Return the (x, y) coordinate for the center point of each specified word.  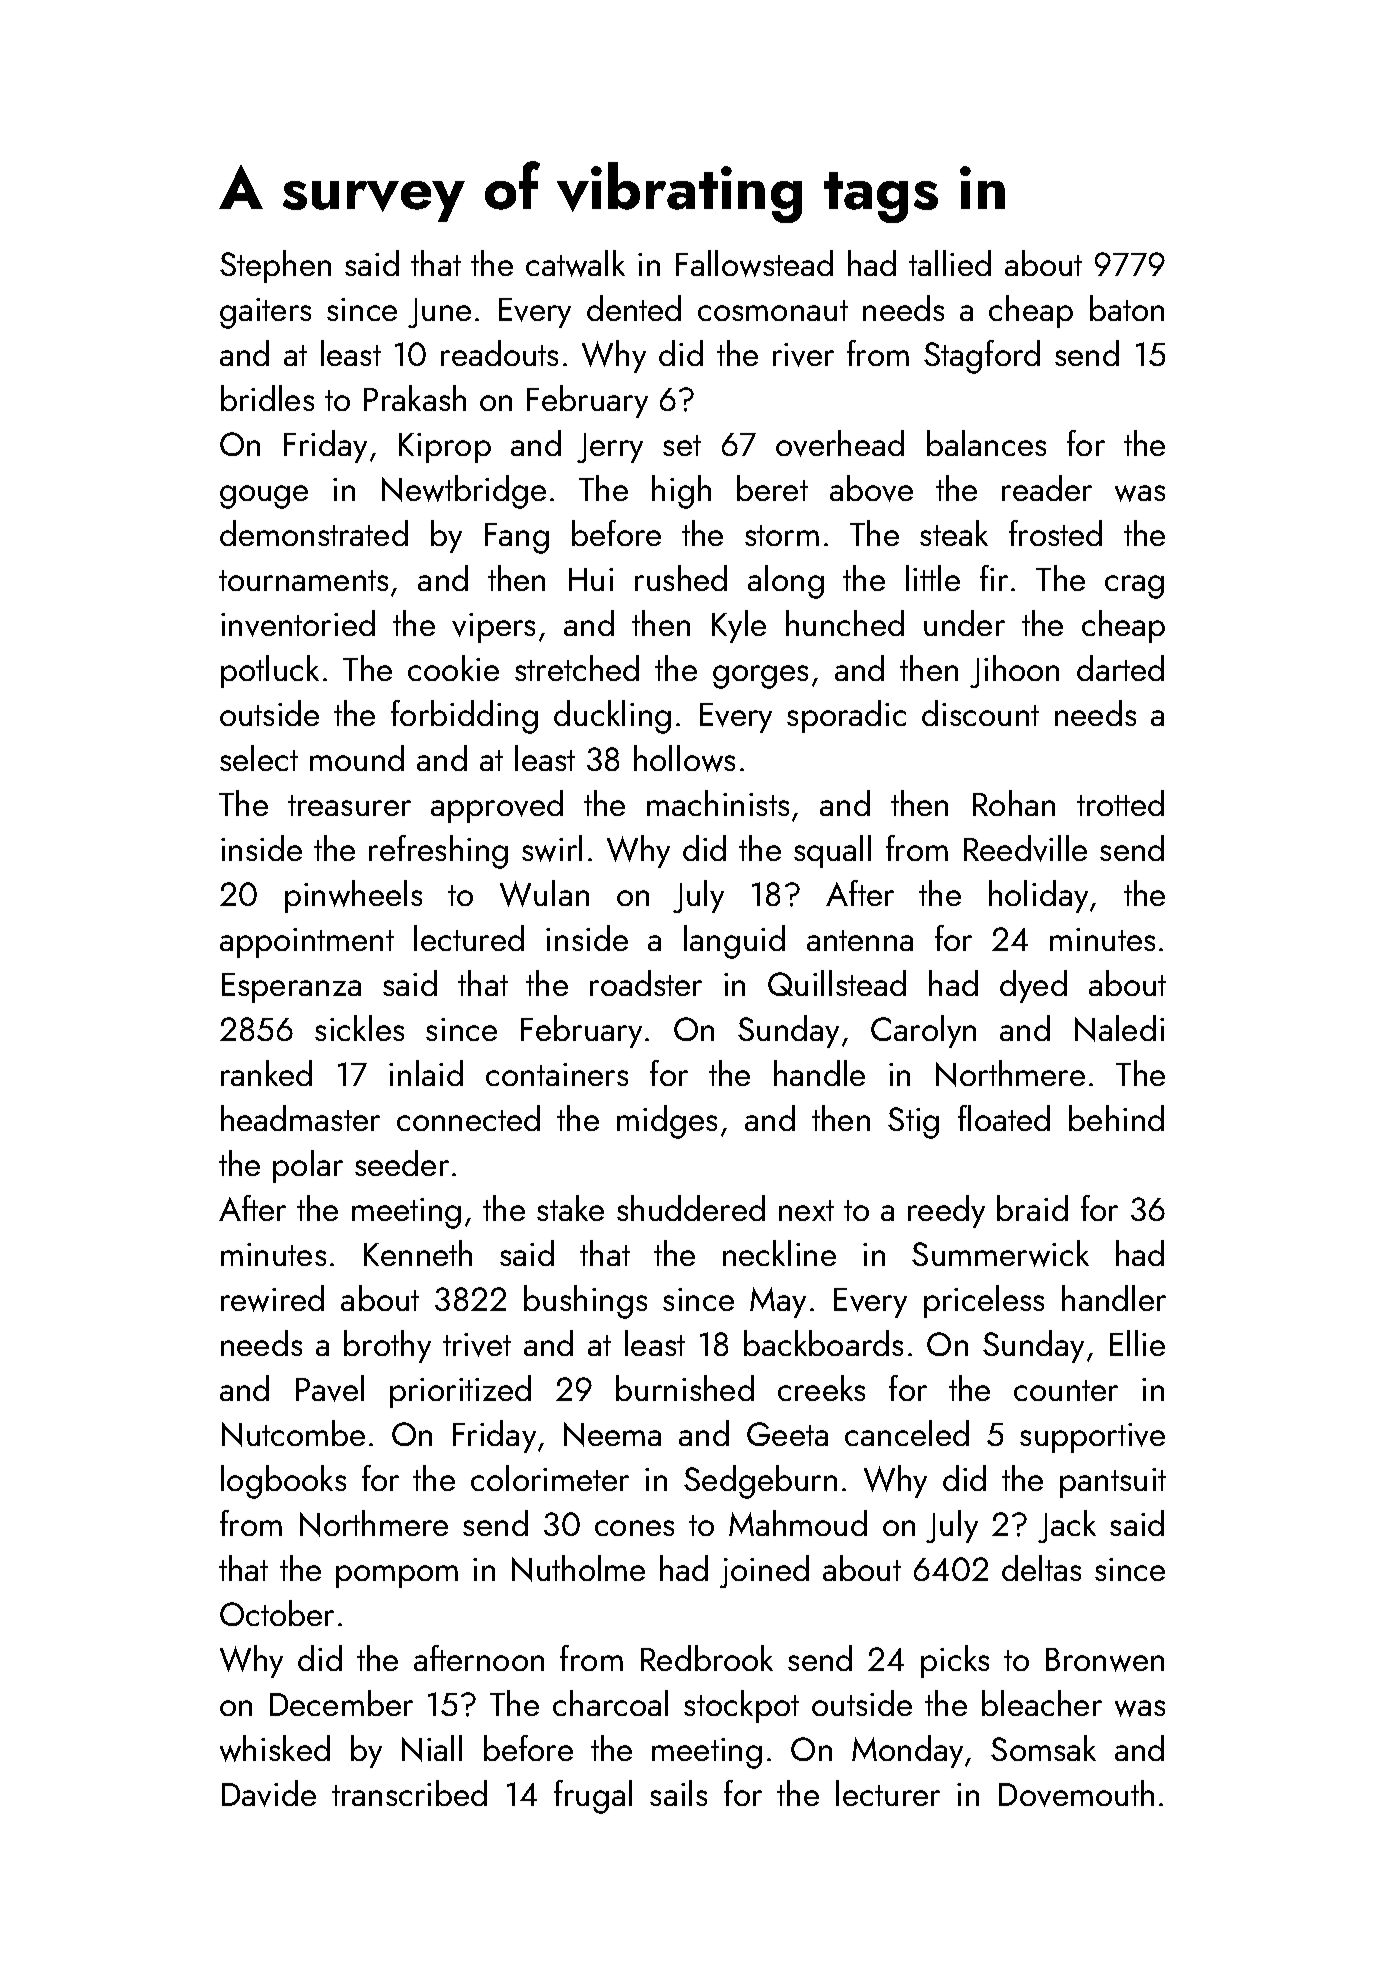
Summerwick (1000, 1253)
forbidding (464, 717)
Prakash (415, 398)
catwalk (575, 263)
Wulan (544, 893)
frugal (593, 1797)
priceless (984, 1301)
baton (1127, 308)
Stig (913, 1123)
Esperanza (291, 988)
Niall (432, 1748)
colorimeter (550, 1478)
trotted (1120, 803)
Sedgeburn (760, 1482)
